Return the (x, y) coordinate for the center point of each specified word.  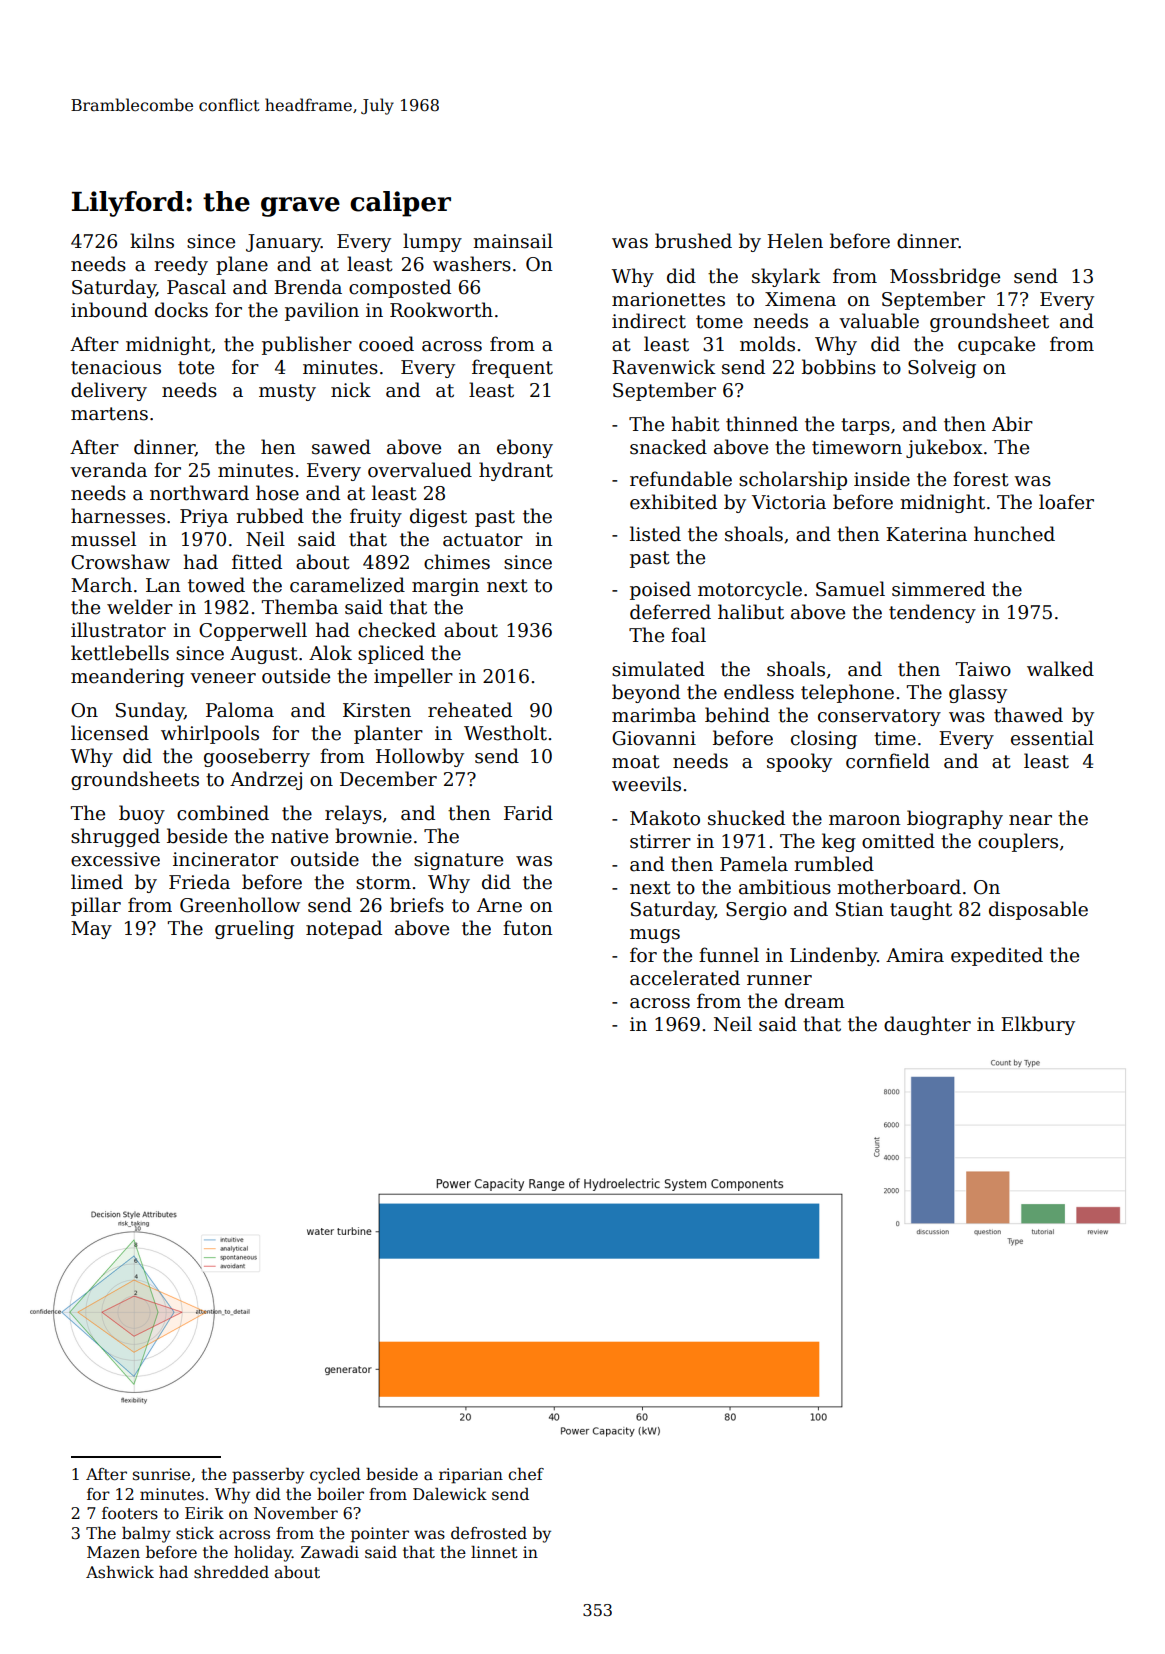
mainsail (513, 241)
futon (528, 928)
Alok (330, 653)
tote (196, 368)
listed (655, 534)
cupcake (996, 345)
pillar (96, 906)
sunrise (161, 1474)
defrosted (489, 1533)
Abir (1012, 424)
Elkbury (1038, 1025)
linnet (494, 1552)
